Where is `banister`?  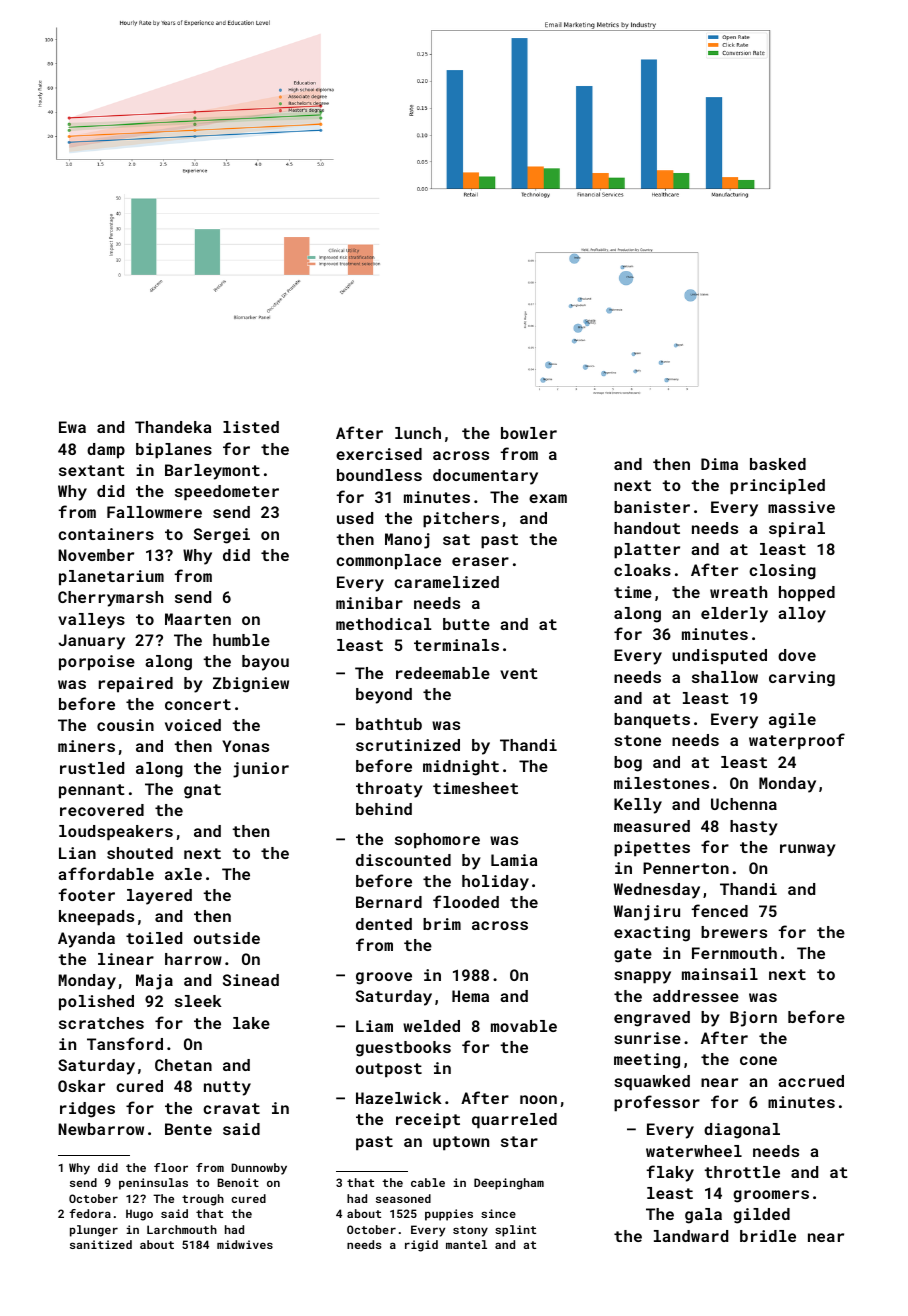
banister is located at coordinates (652, 507).
